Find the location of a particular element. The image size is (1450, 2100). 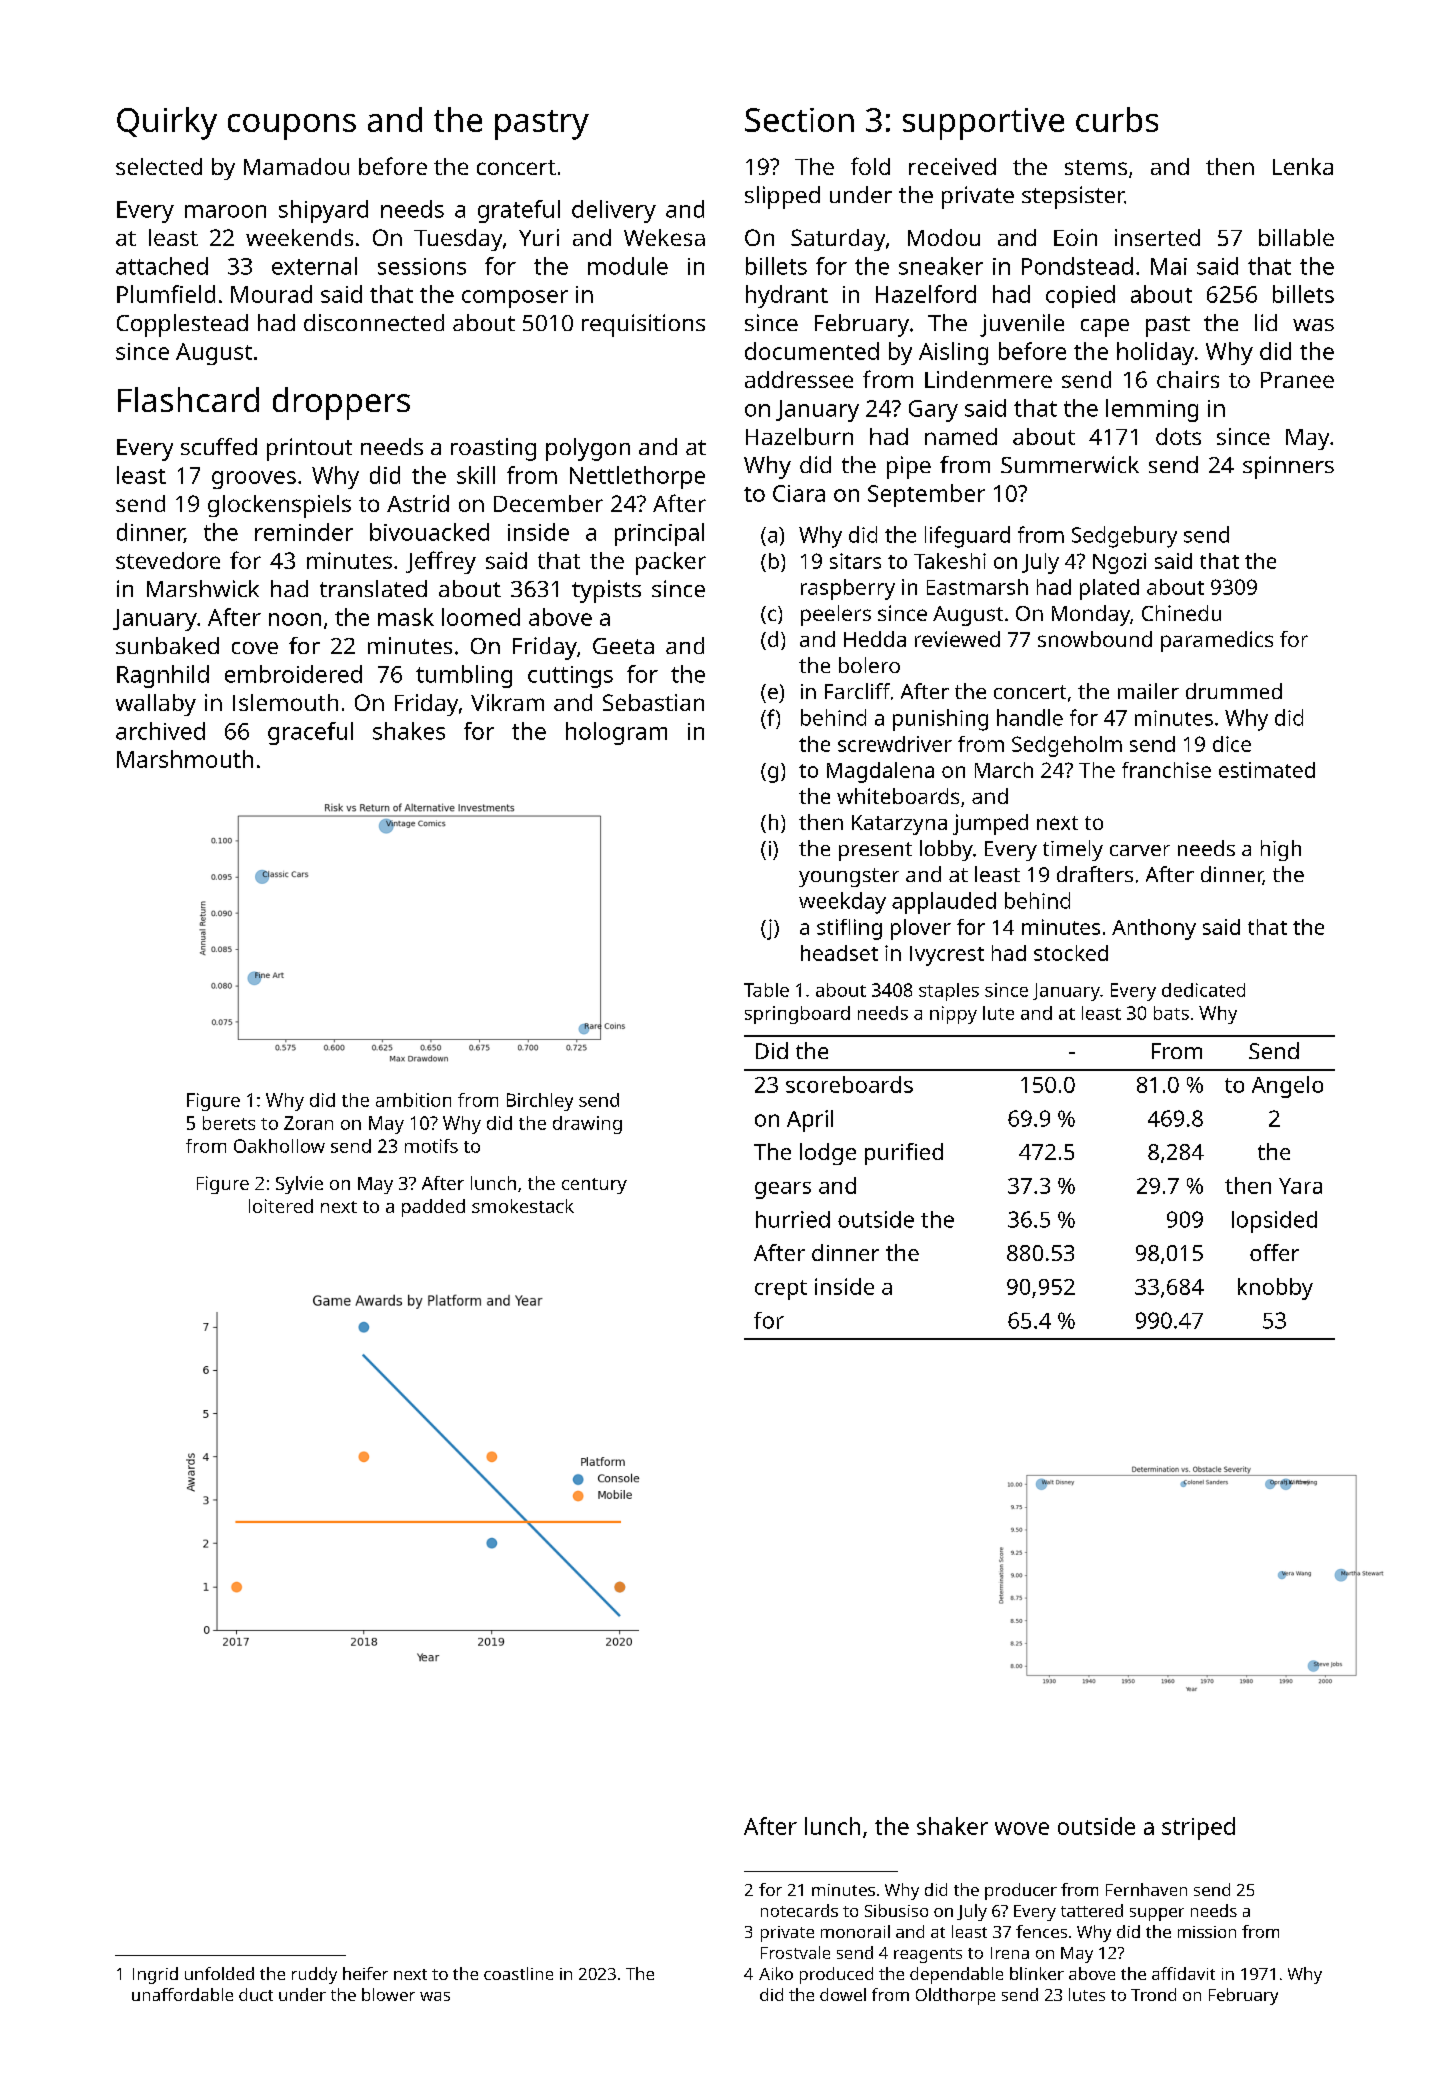

spinners is located at coordinates (1288, 467).
